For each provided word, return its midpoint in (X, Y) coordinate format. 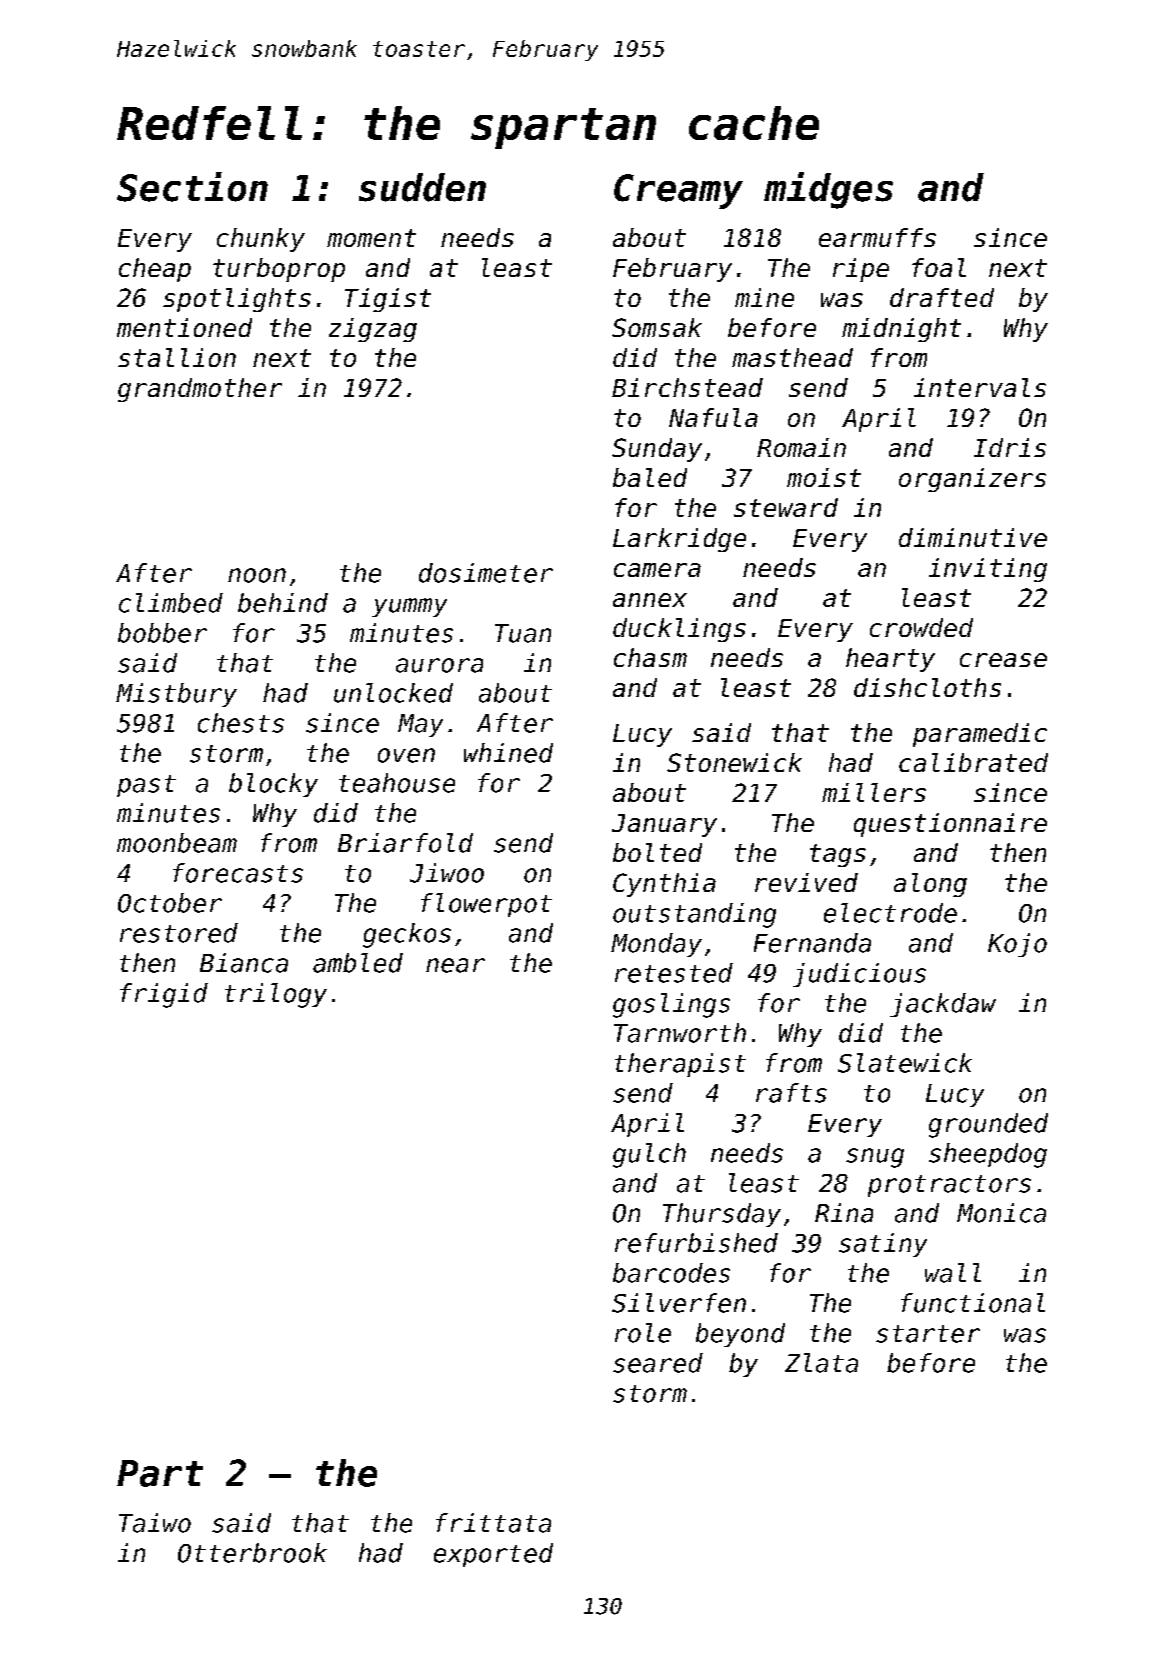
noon (257, 575)
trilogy (276, 995)
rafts (791, 1093)
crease (1003, 660)
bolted (657, 852)
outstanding (694, 915)
